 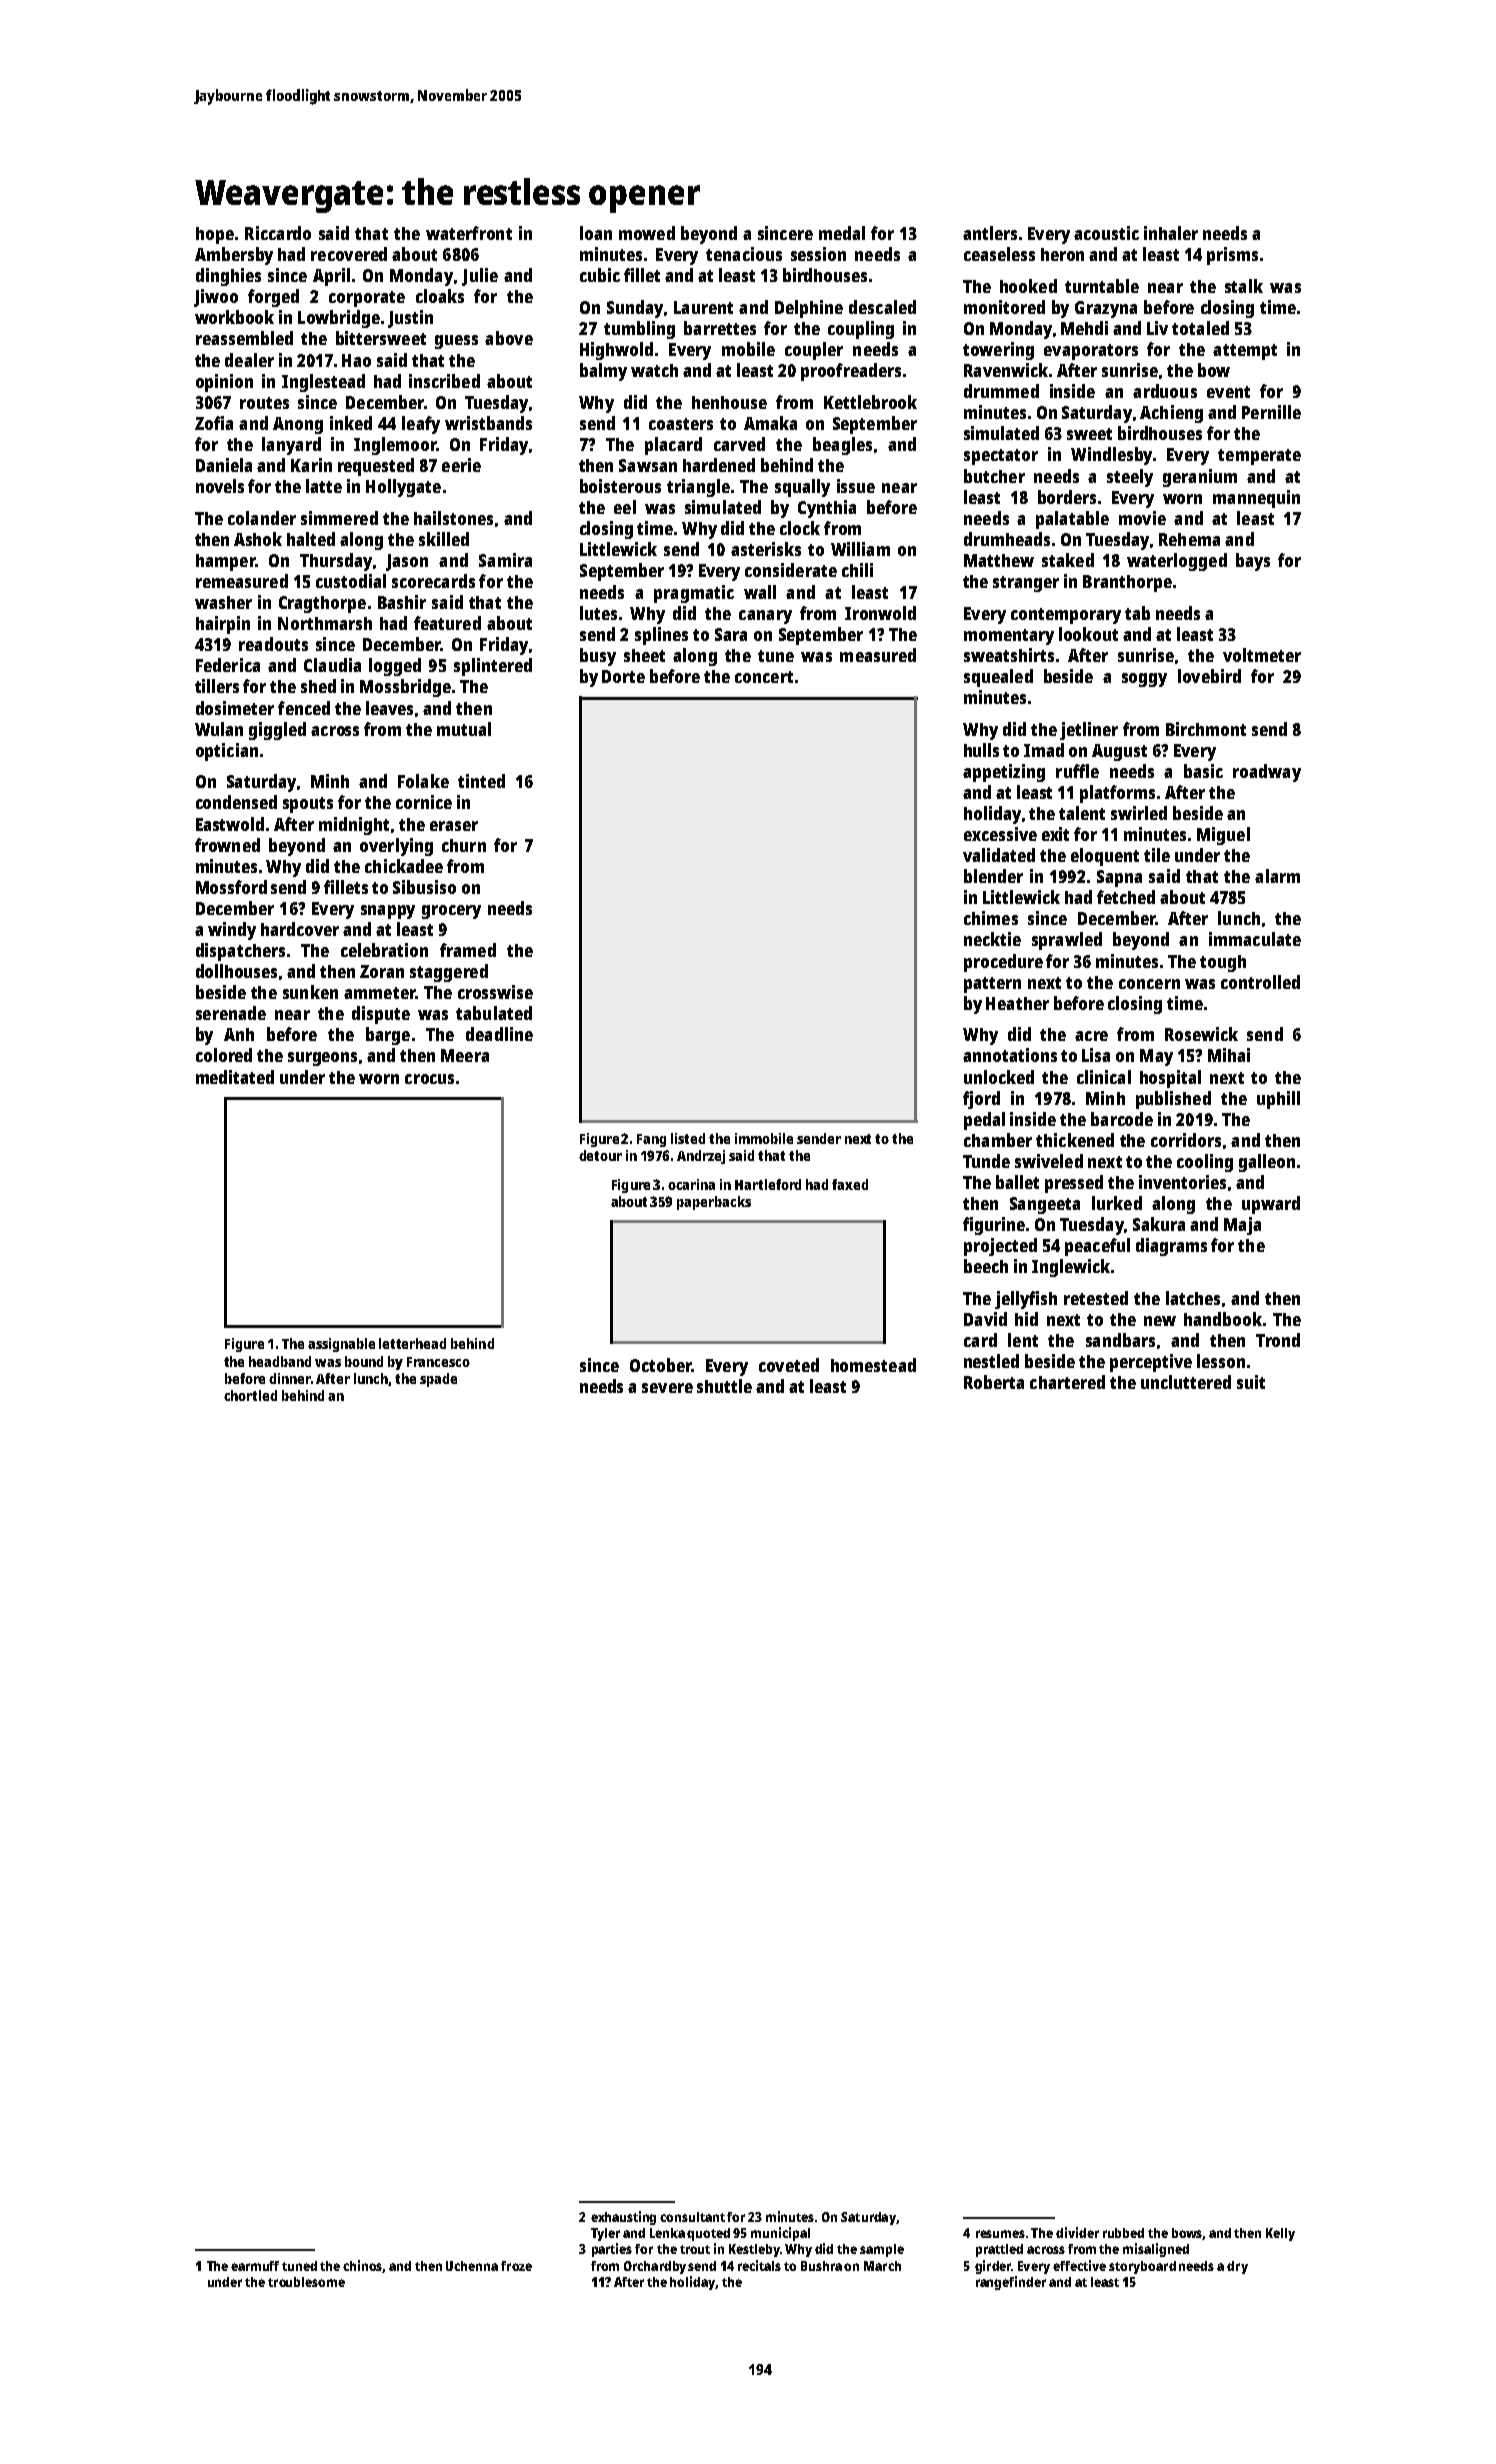 What do you see at coordinates (1127, 583) in the page?
I see `Branthorpe` at bounding box center [1127, 583].
